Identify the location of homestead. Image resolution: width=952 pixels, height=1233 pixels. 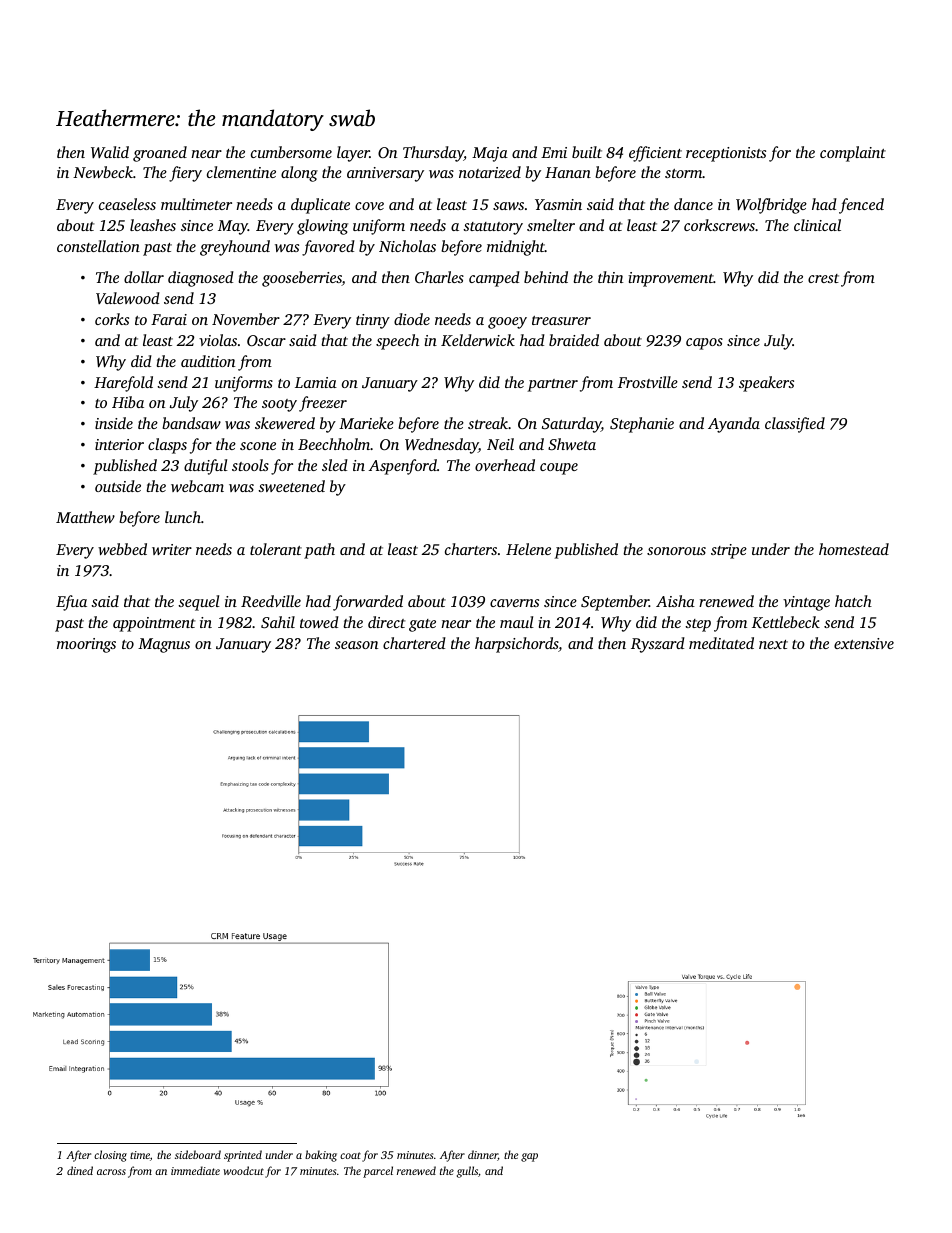
(854, 549).
